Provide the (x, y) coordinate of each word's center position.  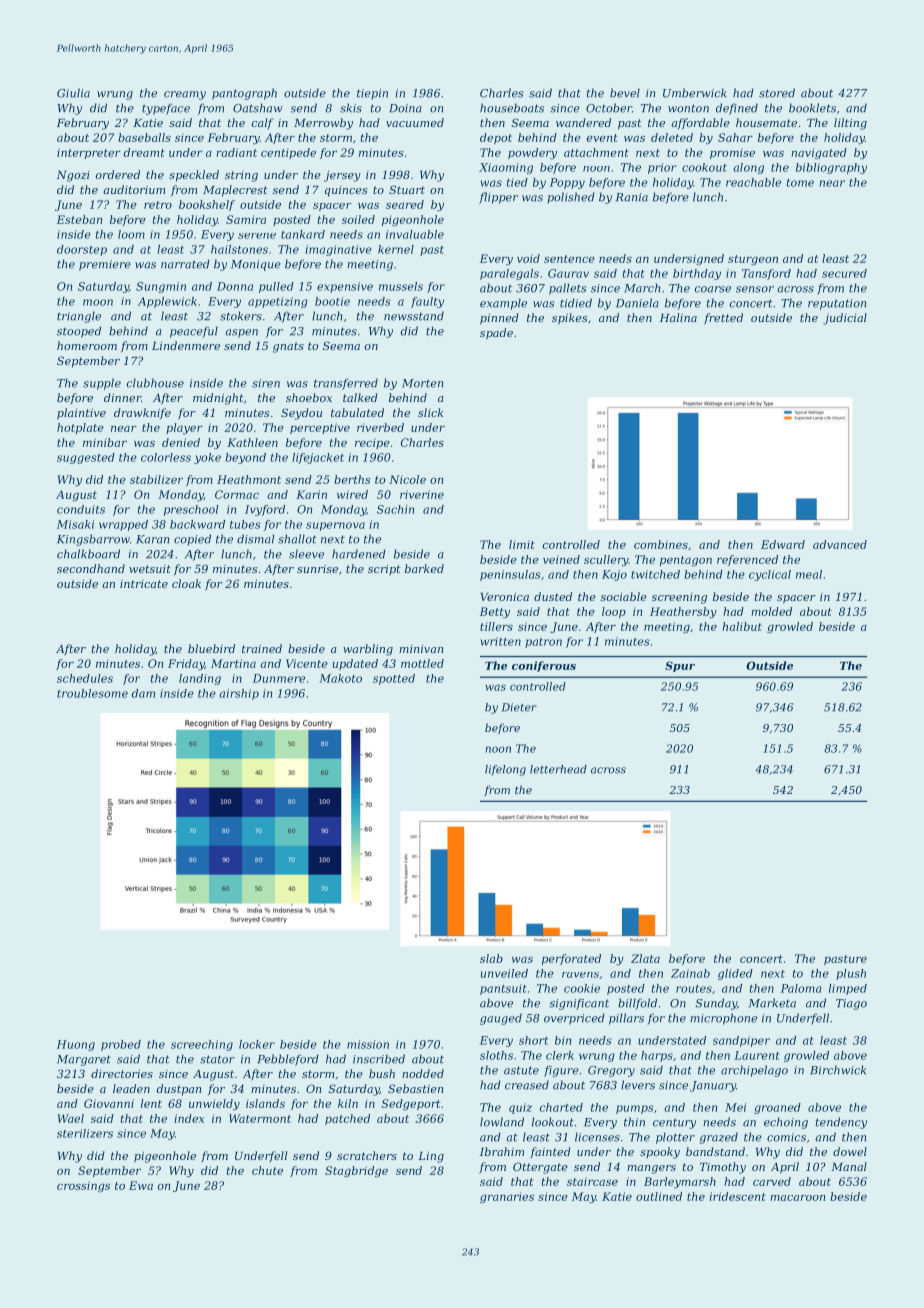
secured (844, 273)
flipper (498, 198)
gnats (288, 347)
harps (657, 1056)
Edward (783, 544)
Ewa (141, 1185)
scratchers (367, 1155)
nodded (423, 1073)
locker (257, 1044)
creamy (185, 95)
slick (430, 412)
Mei (735, 1107)
